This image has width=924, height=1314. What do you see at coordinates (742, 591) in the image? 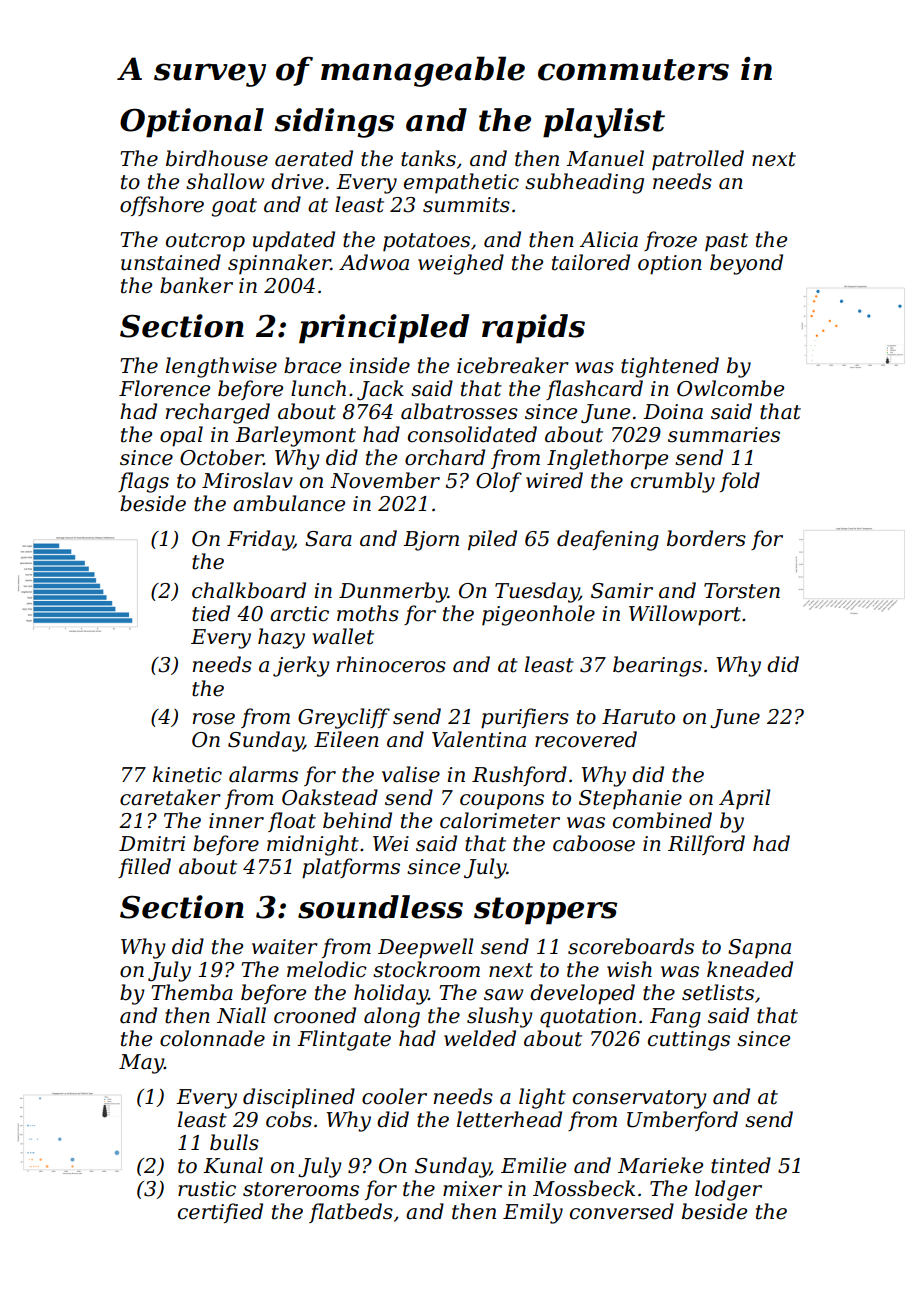
I see `Torsten` at bounding box center [742, 591].
